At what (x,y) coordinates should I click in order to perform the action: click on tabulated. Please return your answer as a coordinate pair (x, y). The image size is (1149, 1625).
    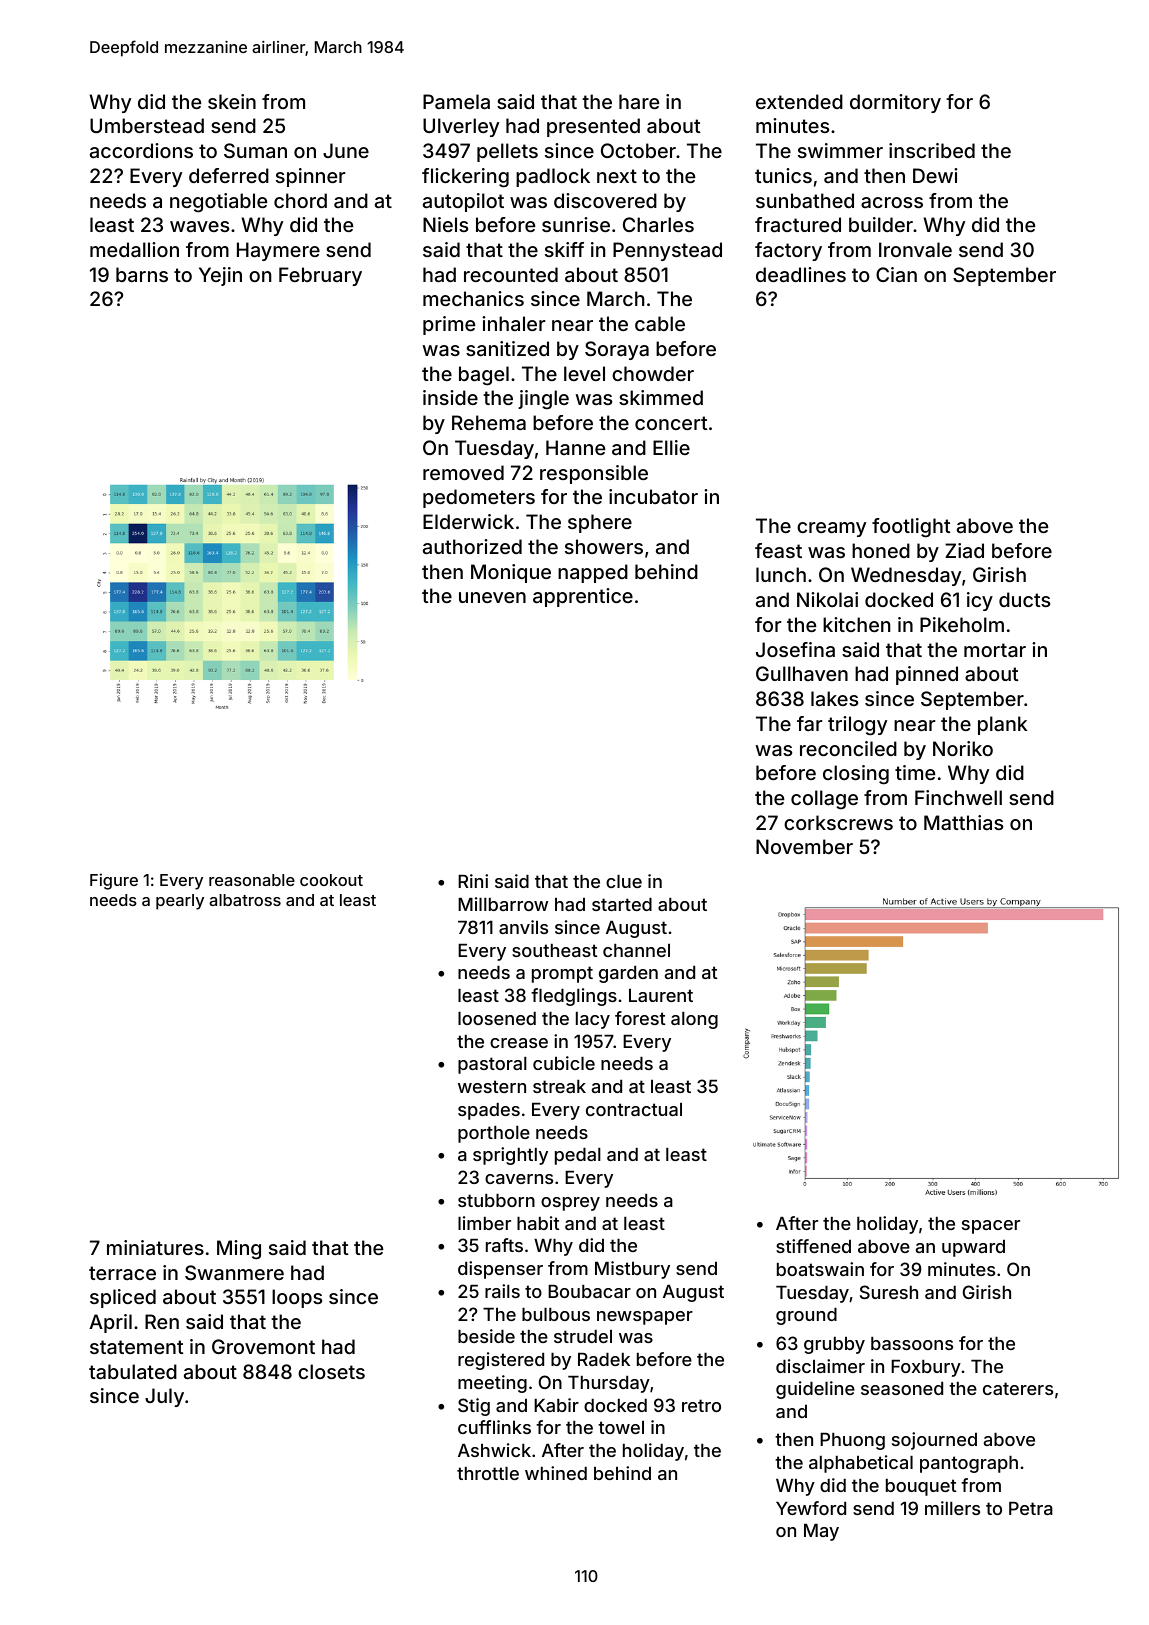
    Looking at the image, I should click on (133, 1371).
